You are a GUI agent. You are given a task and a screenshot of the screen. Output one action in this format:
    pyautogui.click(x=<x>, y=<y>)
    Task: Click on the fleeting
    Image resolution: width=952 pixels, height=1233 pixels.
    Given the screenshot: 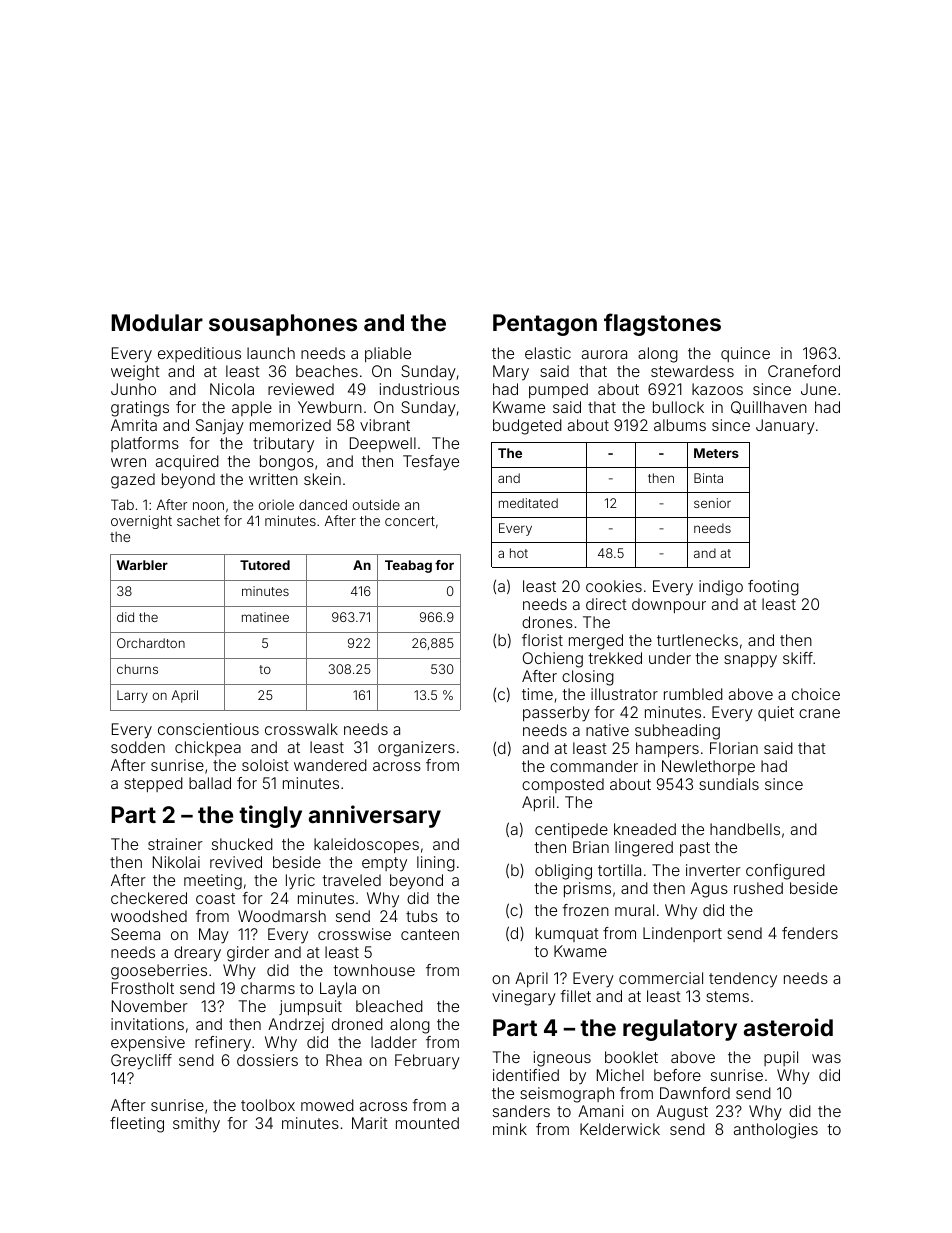 What is the action you would take?
    pyautogui.click(x=137, y=1125)
